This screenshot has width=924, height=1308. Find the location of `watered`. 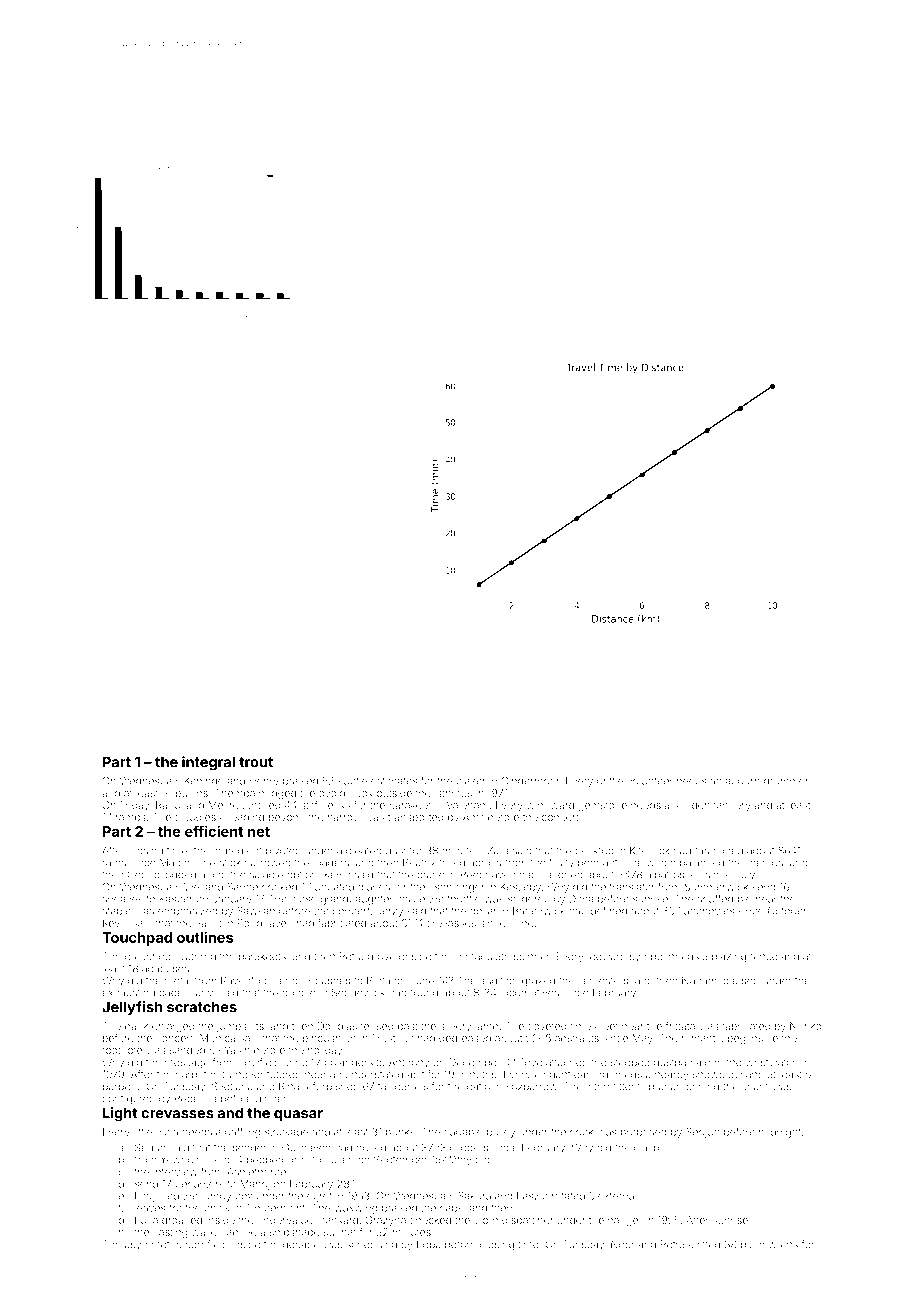

watered is located at coordinates (196, 956).
